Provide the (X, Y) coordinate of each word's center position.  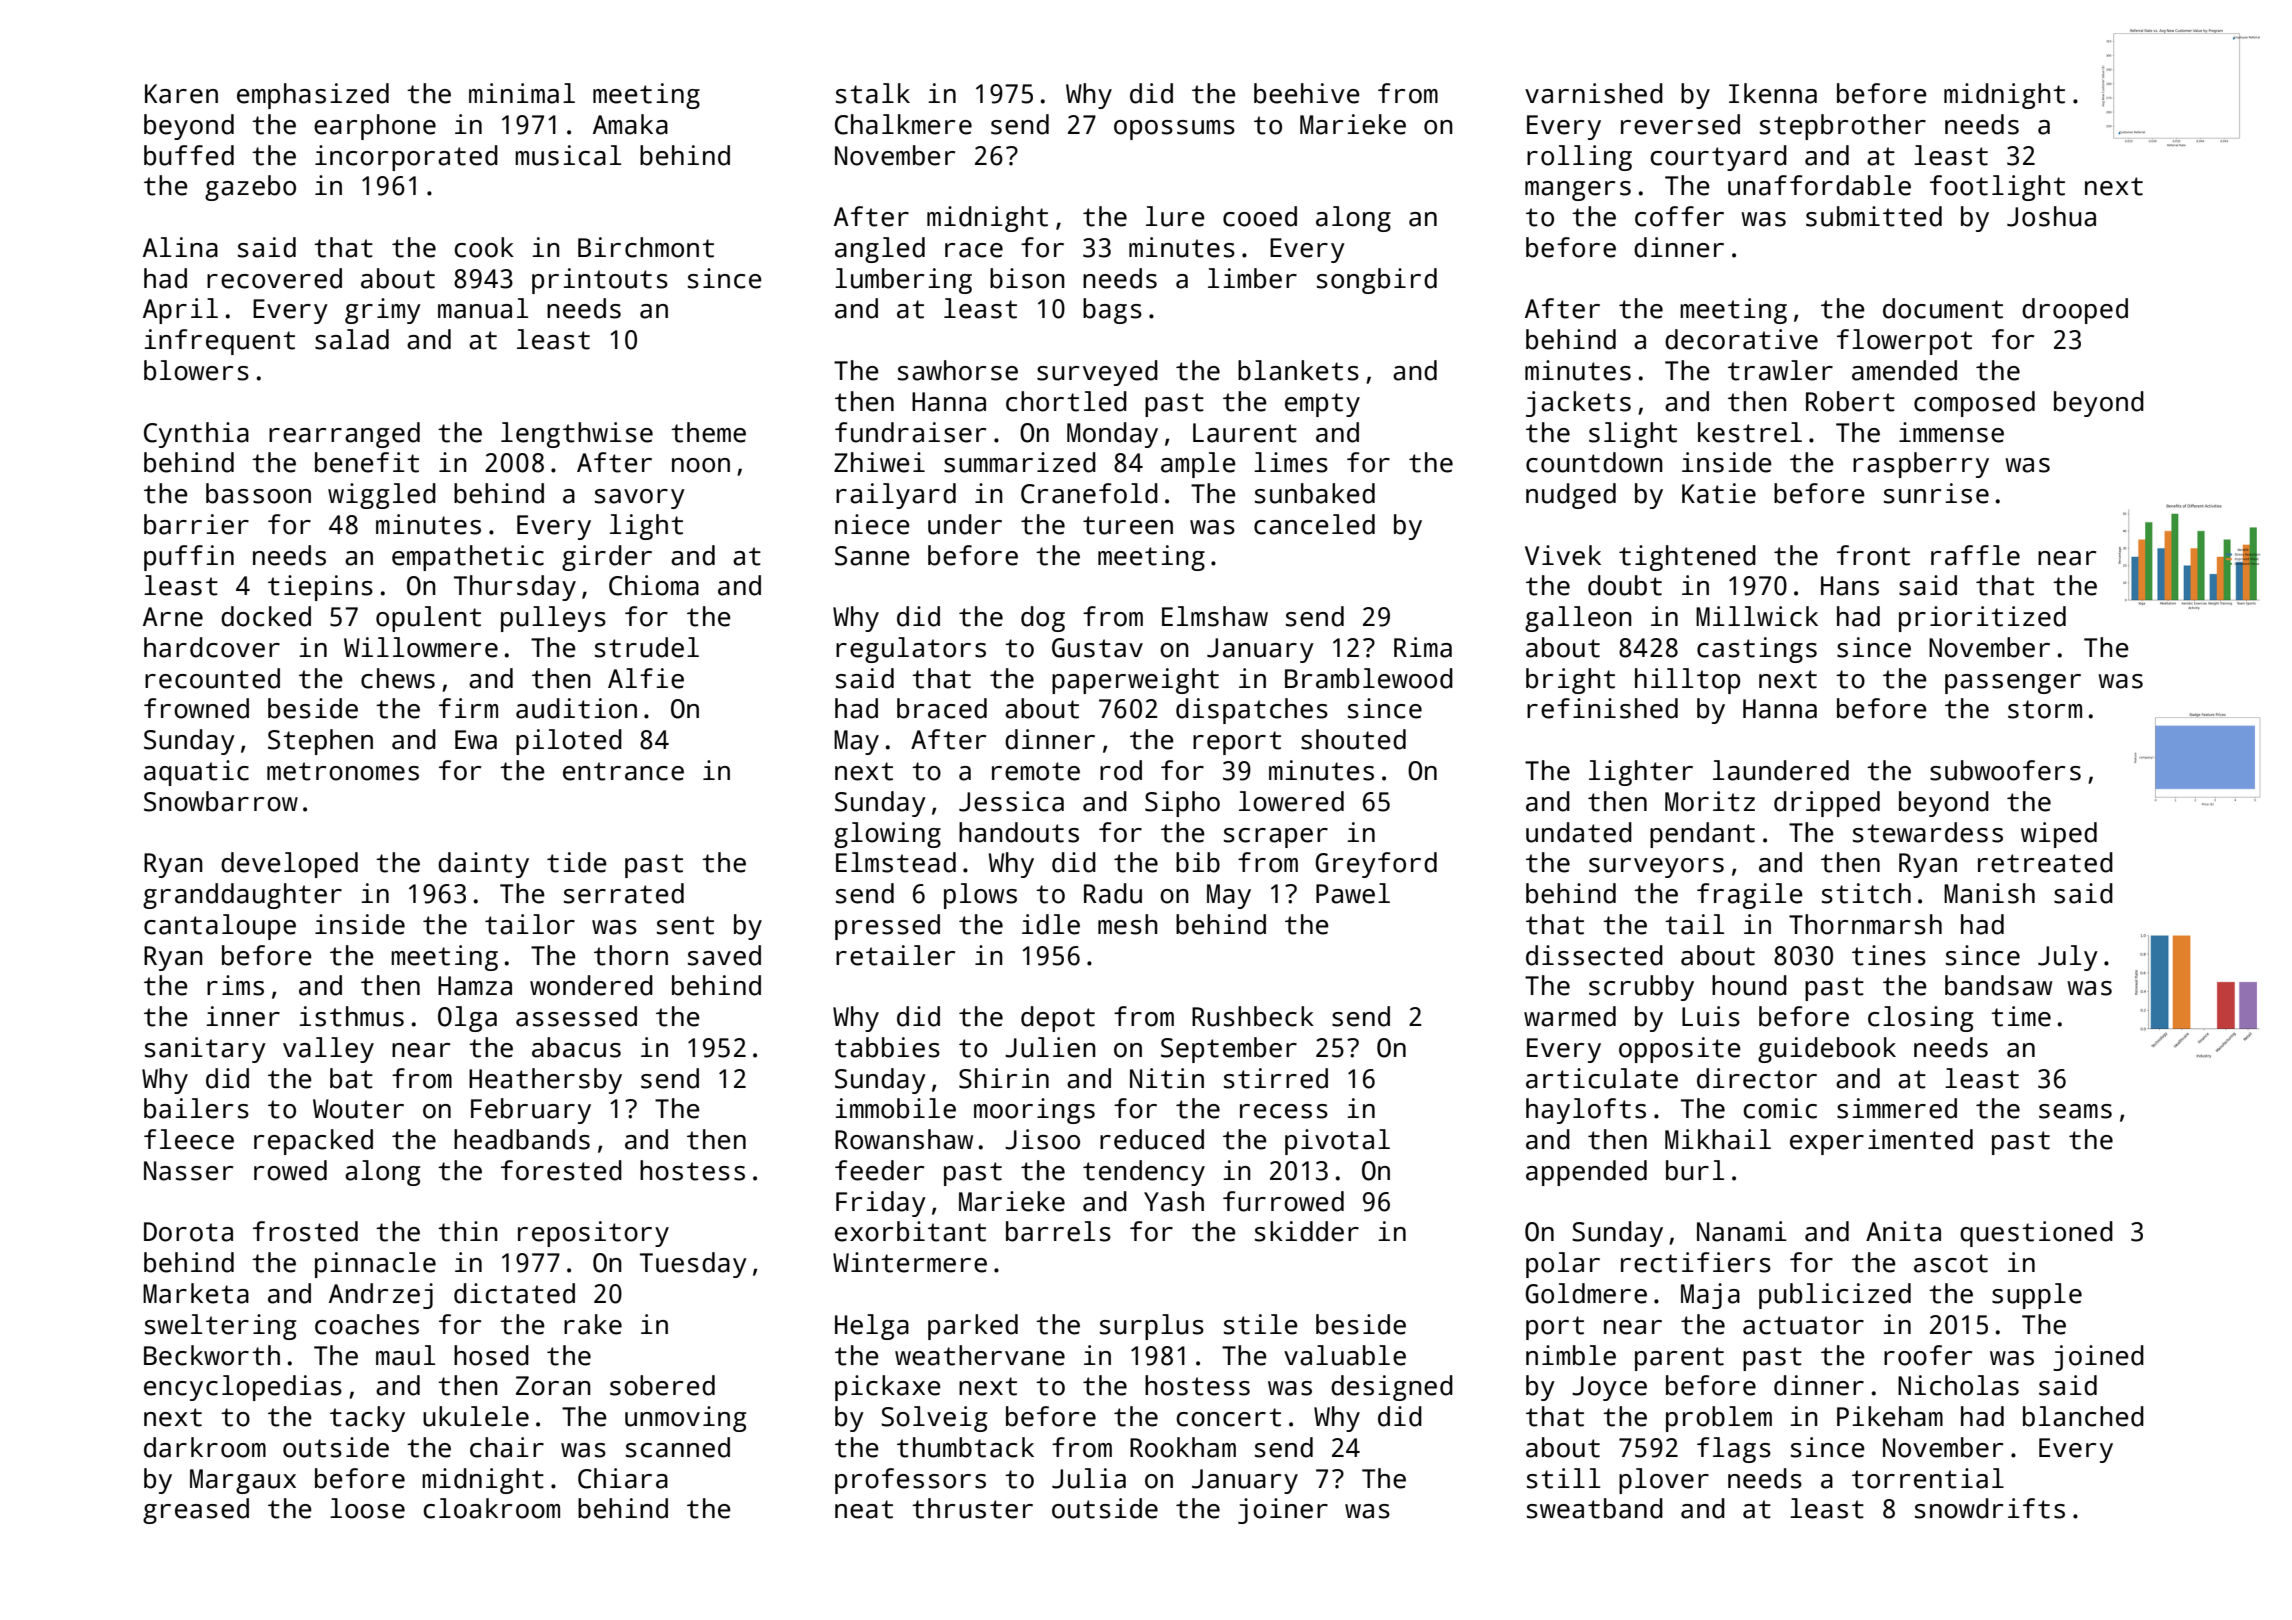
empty (1322, 405)
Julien (1050, 1047)
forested (561, 1170)
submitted (1874, 216)
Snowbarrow (221, 801)
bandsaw (1998, 985)
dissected (1594, 955)
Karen (181, 94)
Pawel (1353, 893)
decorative (1741, 339)
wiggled (382, 496)
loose (367, 1508)
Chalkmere (903, 124)
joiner (1283, 1511)
